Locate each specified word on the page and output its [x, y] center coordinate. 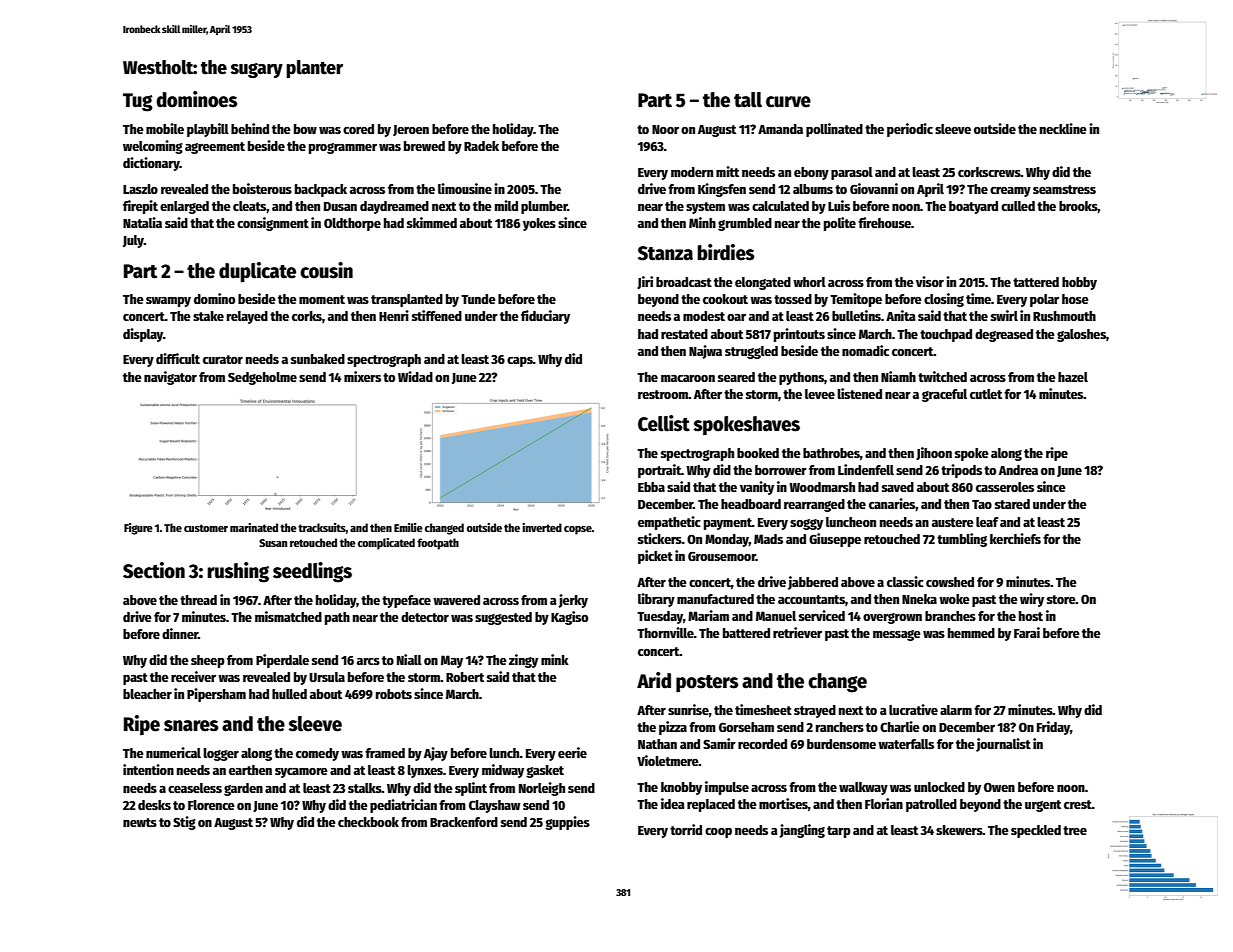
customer [206, 528]
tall [748, 100]
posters [707, 684]
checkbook [368, 822]
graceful [944, 395]
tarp [839, 832]
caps [520, 362]
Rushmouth [1064, 316]
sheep [208, 661]
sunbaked [318, 359]
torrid [686, 829]
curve [788, 102]
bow [305, 129]
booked [758, 453]
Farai [1027, 632]
